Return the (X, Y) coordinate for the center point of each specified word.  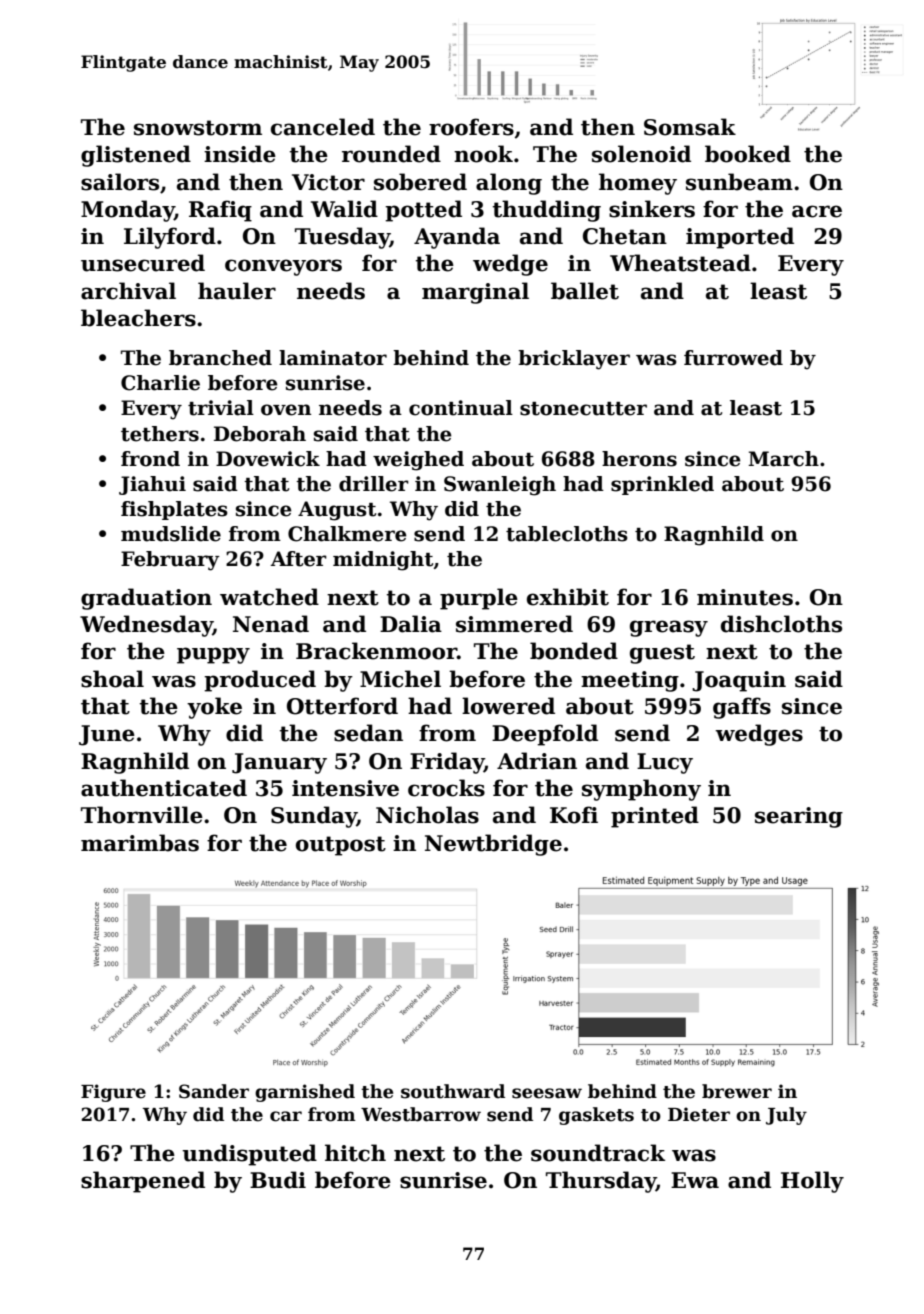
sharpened (143, 1182)
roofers (471, 127)
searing (799, 817)
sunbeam (739, 182)
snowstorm (198, 128)
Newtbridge (493, 845)
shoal (112, 679)
